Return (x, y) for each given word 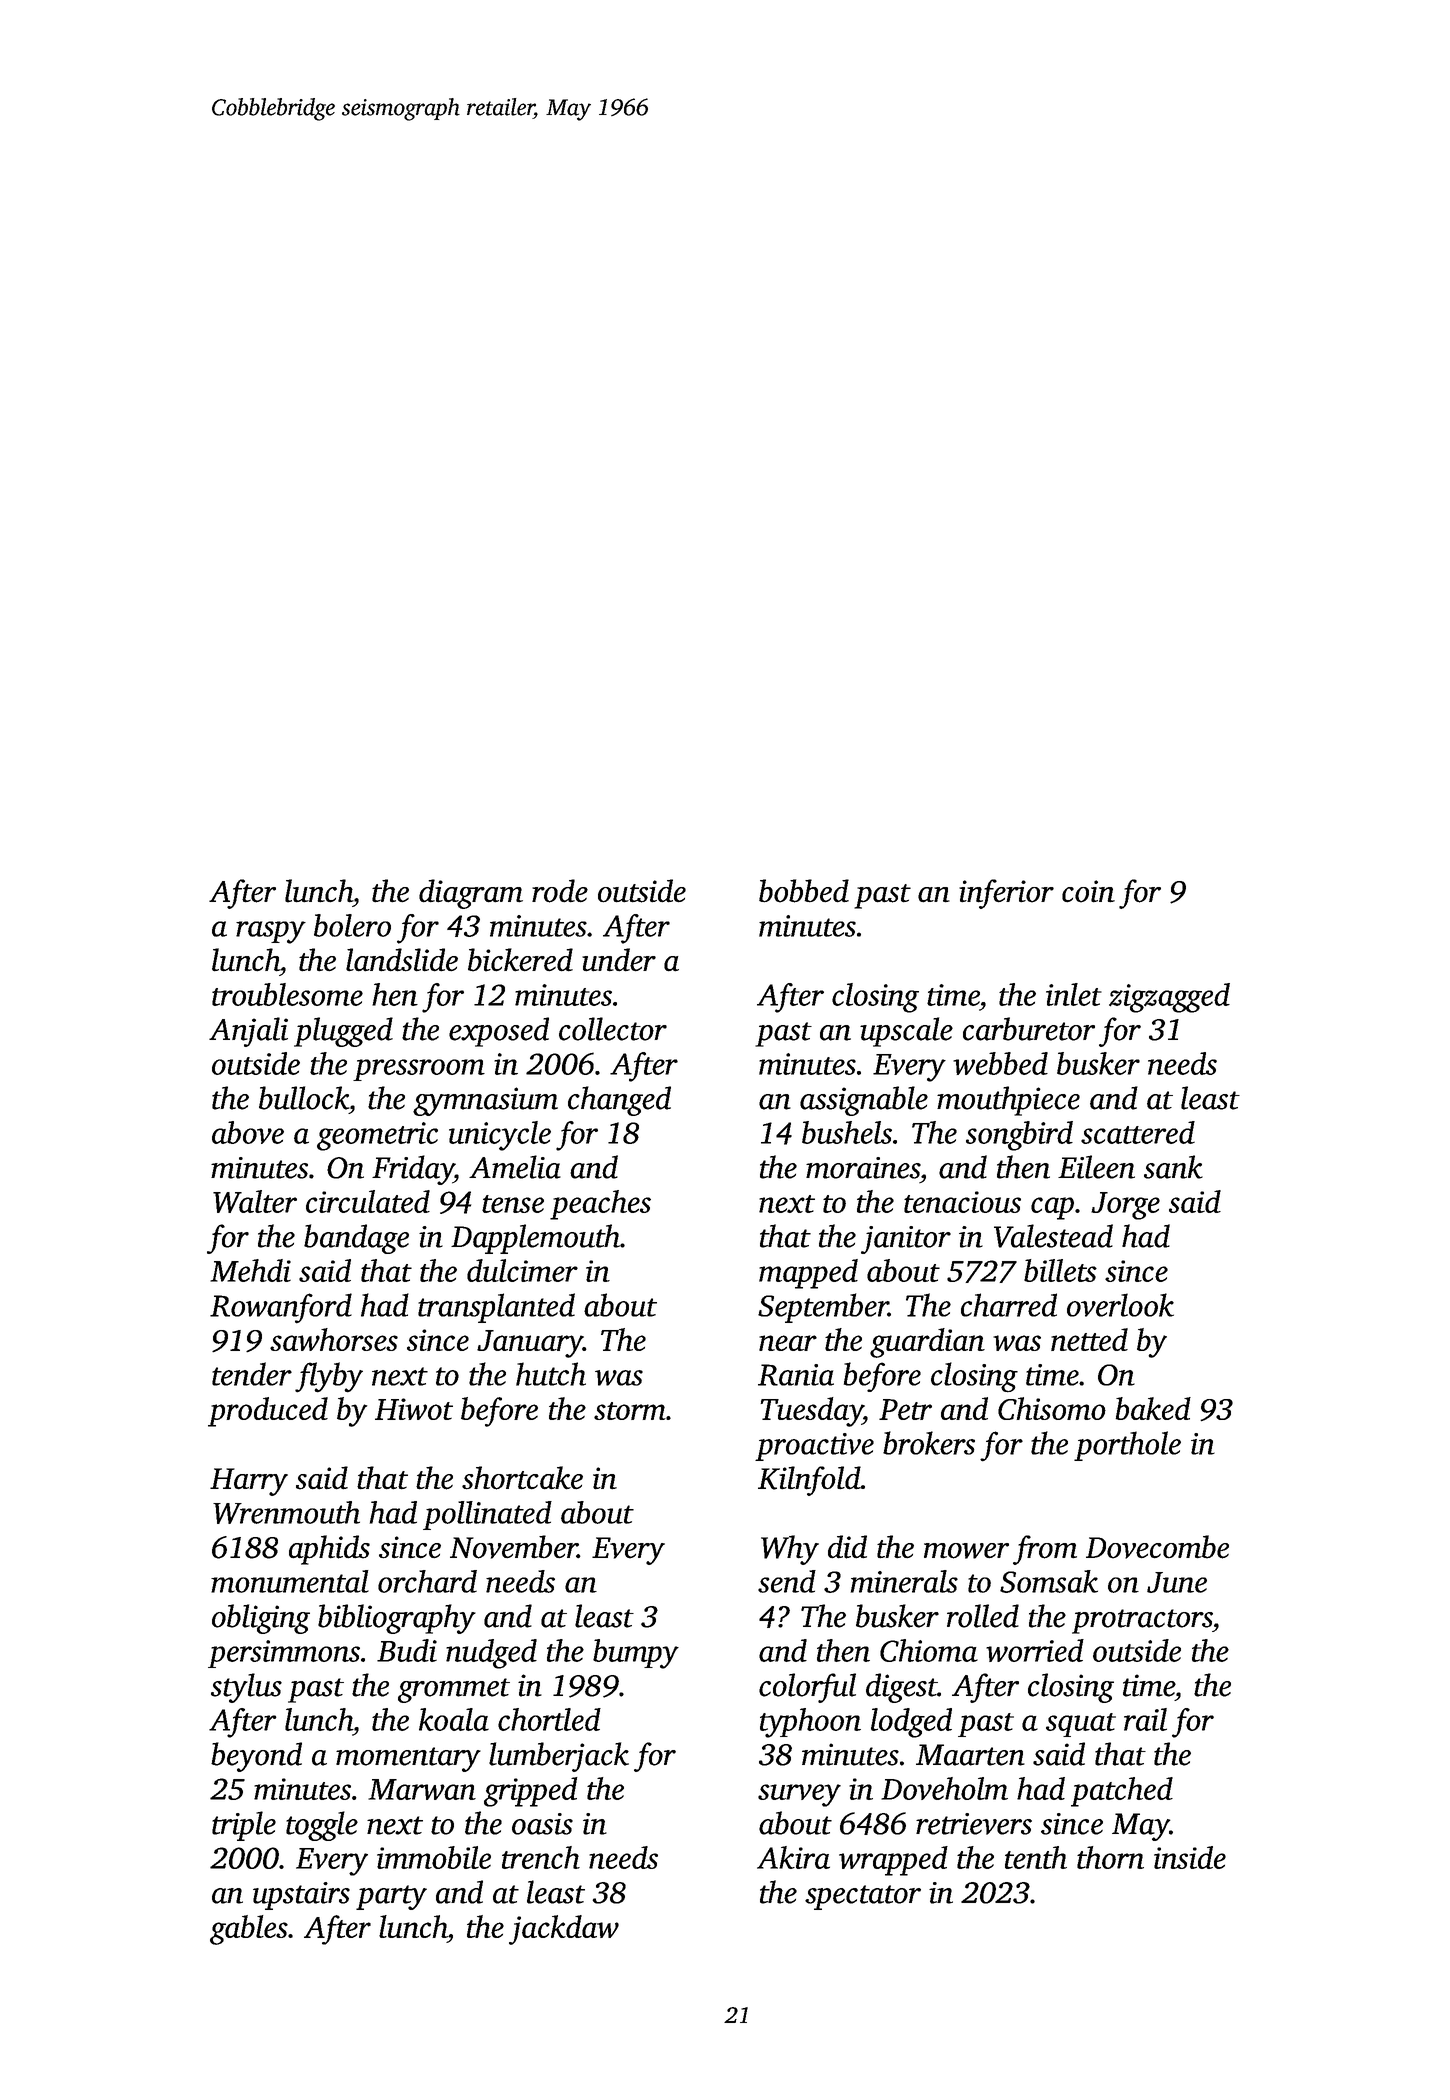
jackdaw (564, 1930)
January (530, 1344)
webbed (1000, 1063)
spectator (863, 1897)
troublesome (287, 994)
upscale (906, 1032)
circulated (368, 1201)
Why (790, 1550)
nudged (491, 1654)
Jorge (1125, 1206)
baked (1153, 1408)
